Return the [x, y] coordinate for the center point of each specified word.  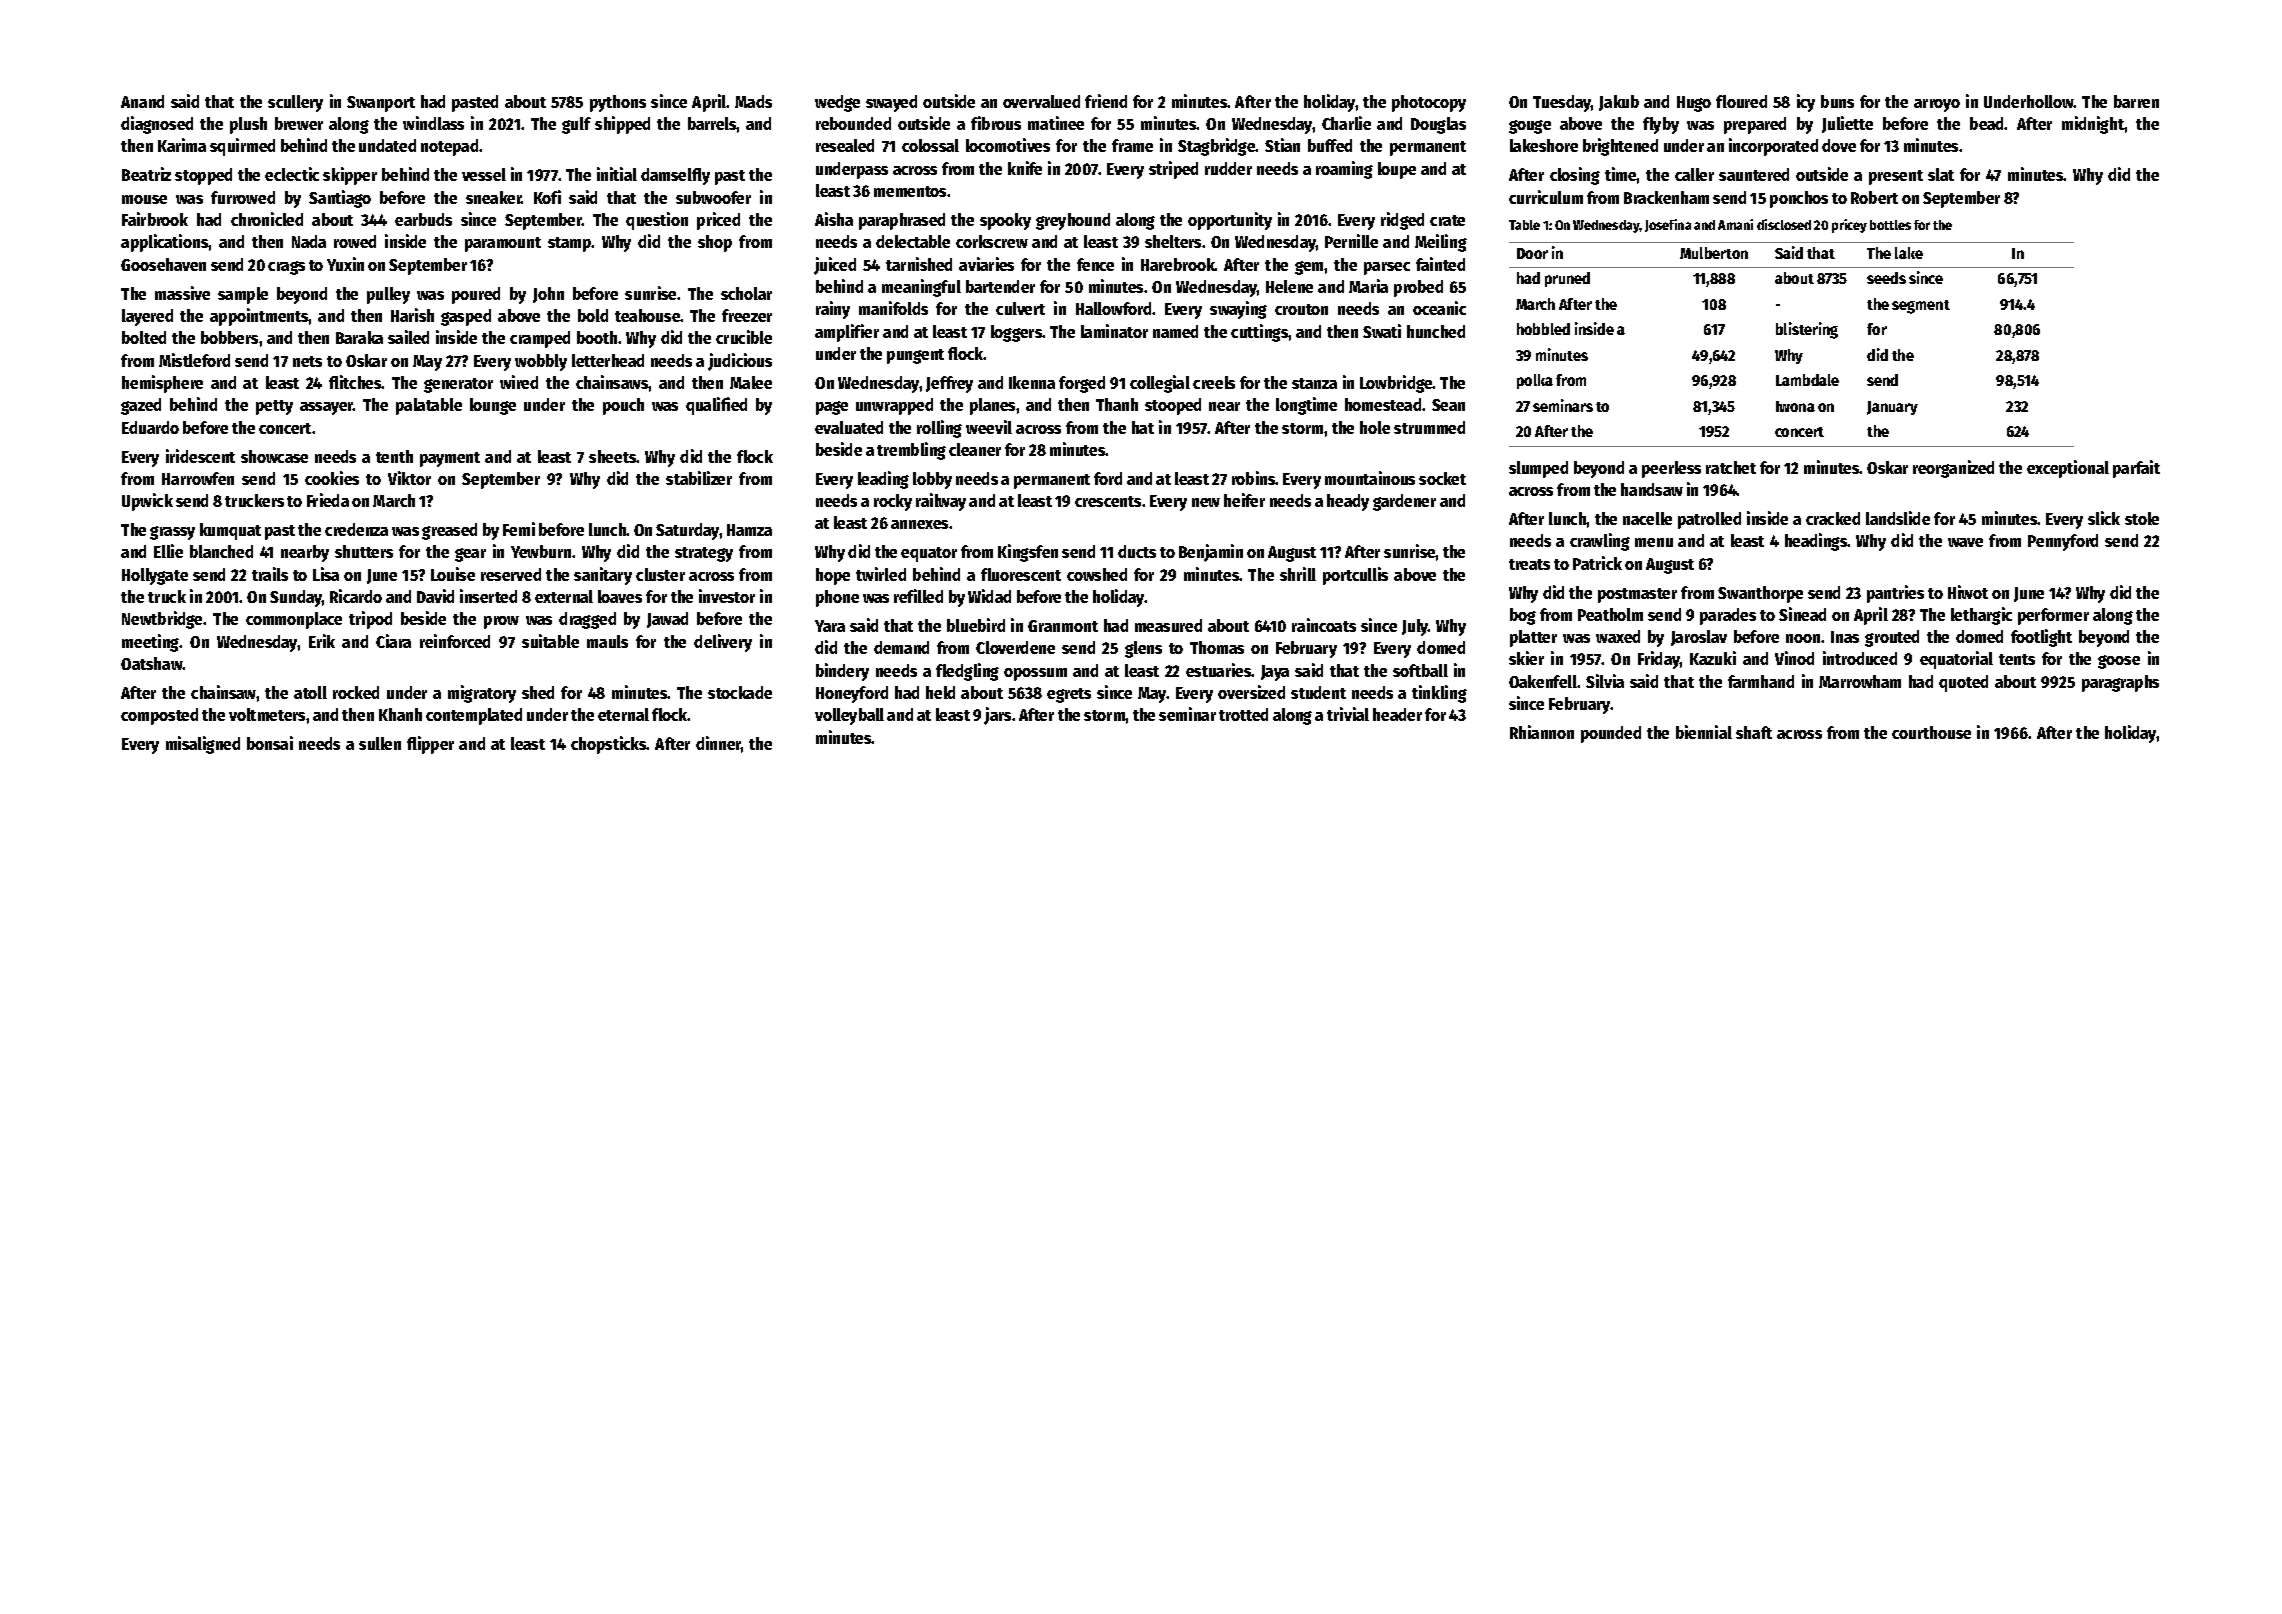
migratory [482, 694]
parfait [2136, 469]
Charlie [1346, 123]
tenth [394, 456]
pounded [1611, 734]
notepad [449, 147]
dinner [719, 744]
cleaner [975, 449]
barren [2136, 101]
